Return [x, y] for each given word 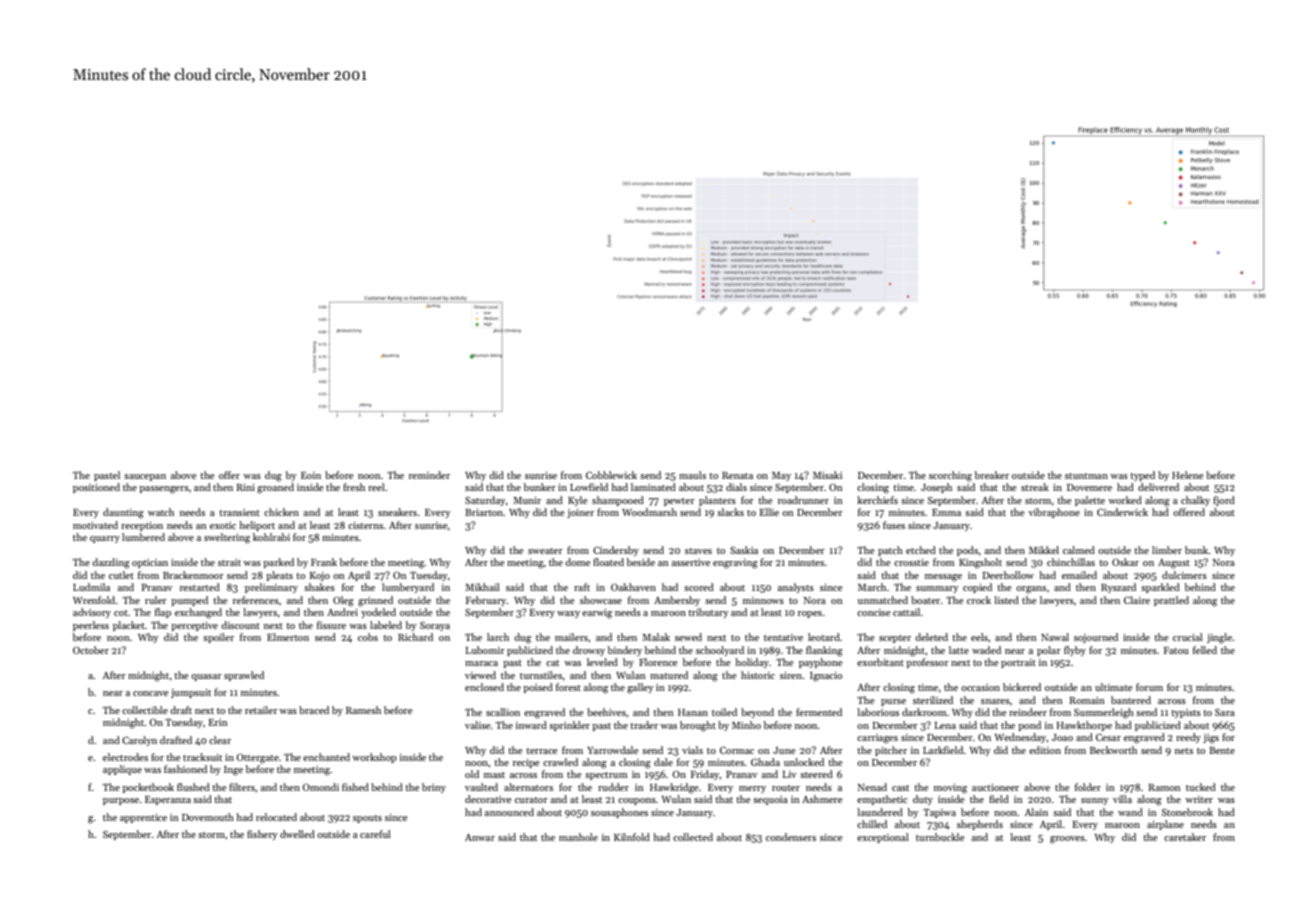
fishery [262, 835]
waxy [568, 614]
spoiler [218, 638]
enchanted [326, 757]
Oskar [1125, 562]
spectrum [606, 776]
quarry [105, 539]
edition [1045, 750]
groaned [275, 488]
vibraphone [1054, 513]
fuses [894, 525]
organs [1031, 590]
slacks [730, 512]
